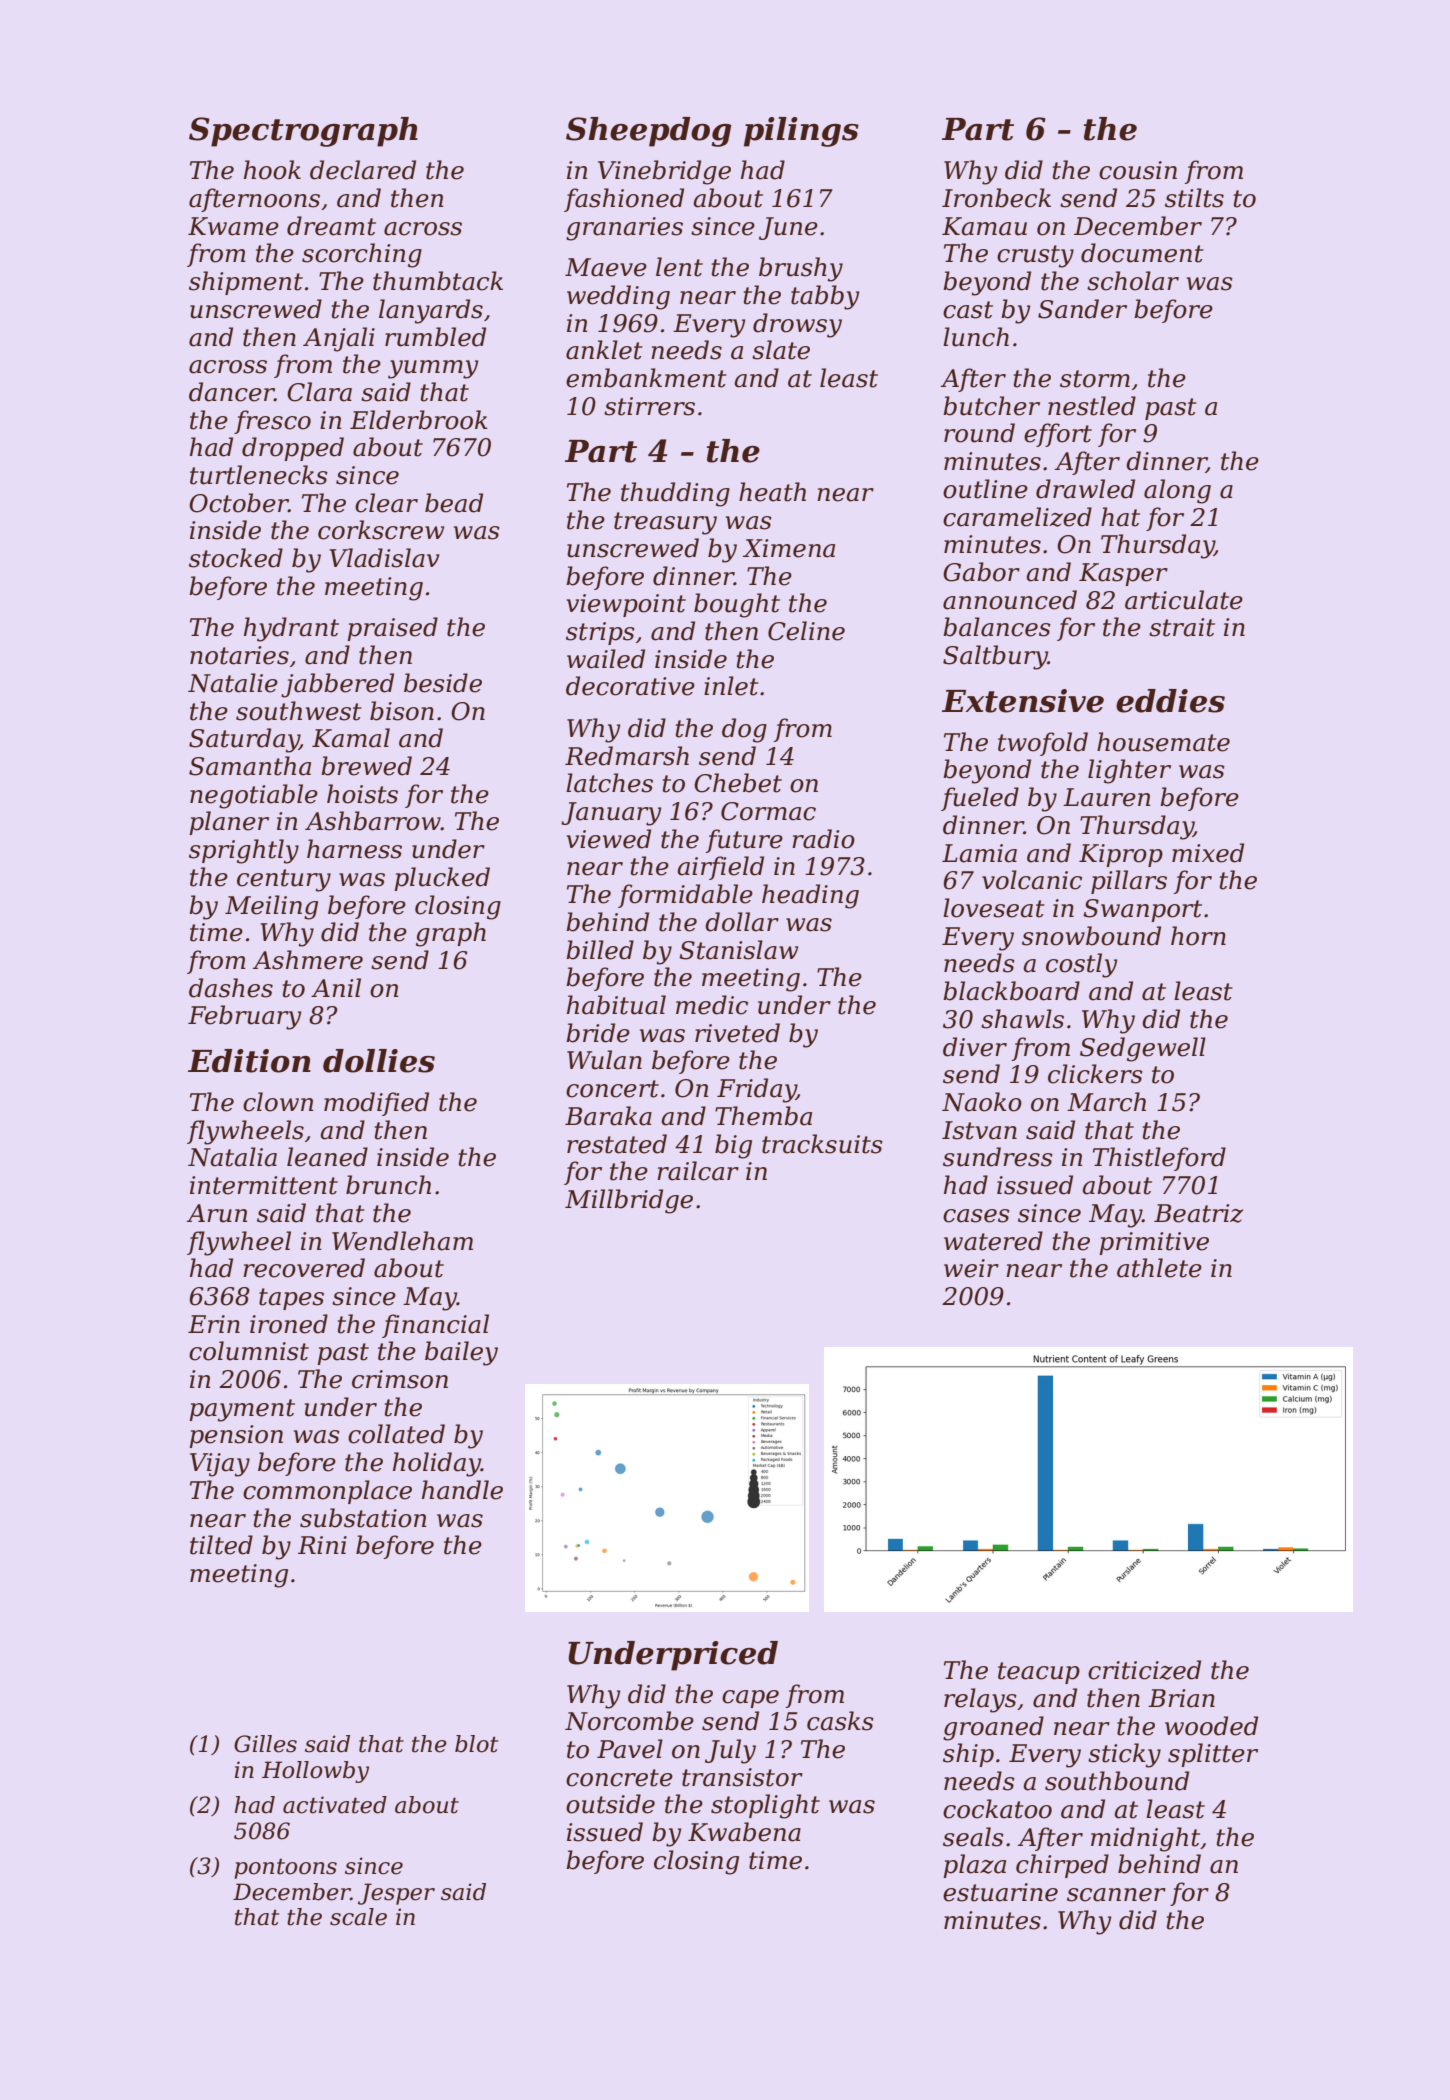  Describe the element at coordinates (1143, 1049) in the screenshot. I see `Sedgewell` at that location.
